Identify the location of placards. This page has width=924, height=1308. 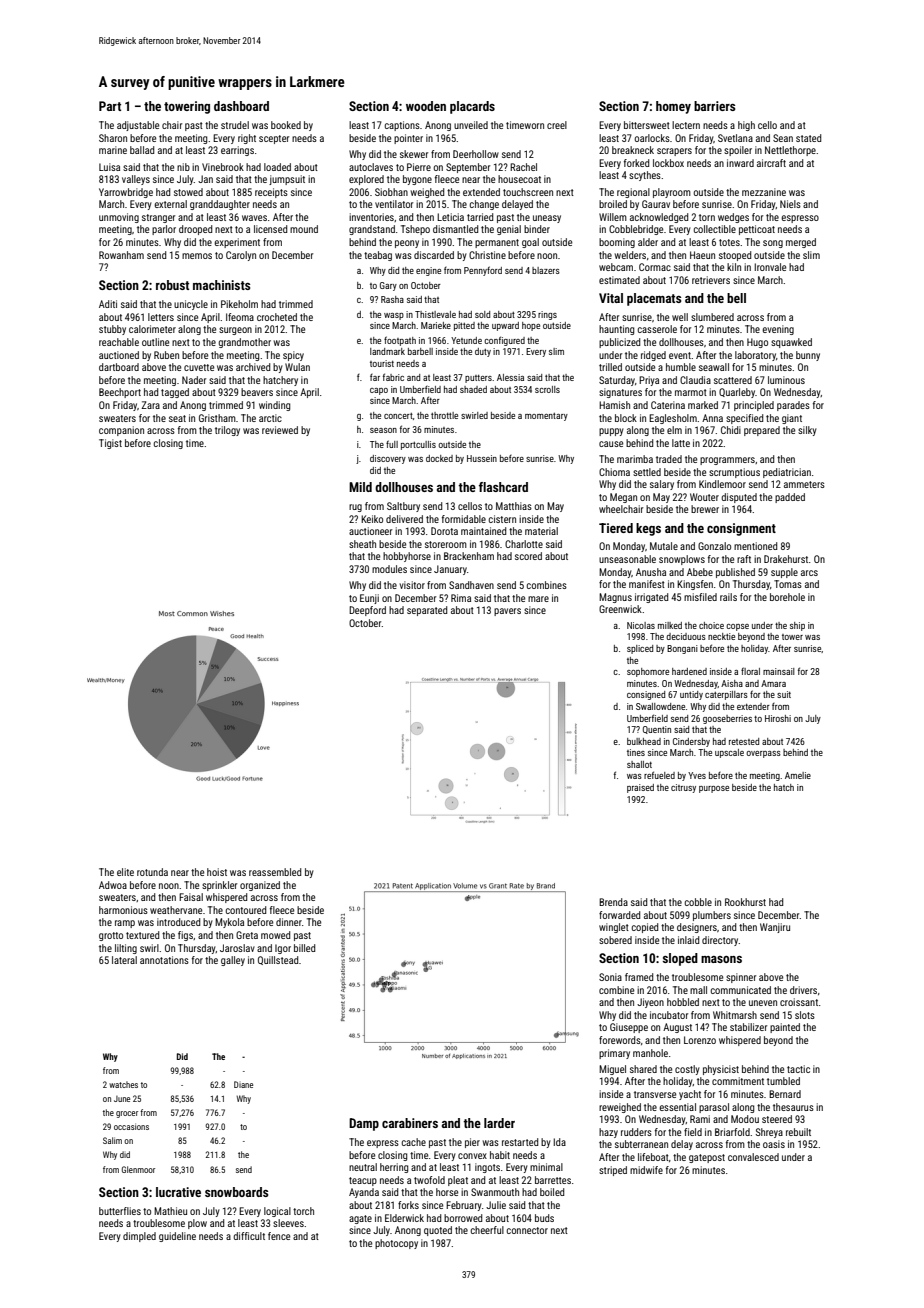
(472, 107).
